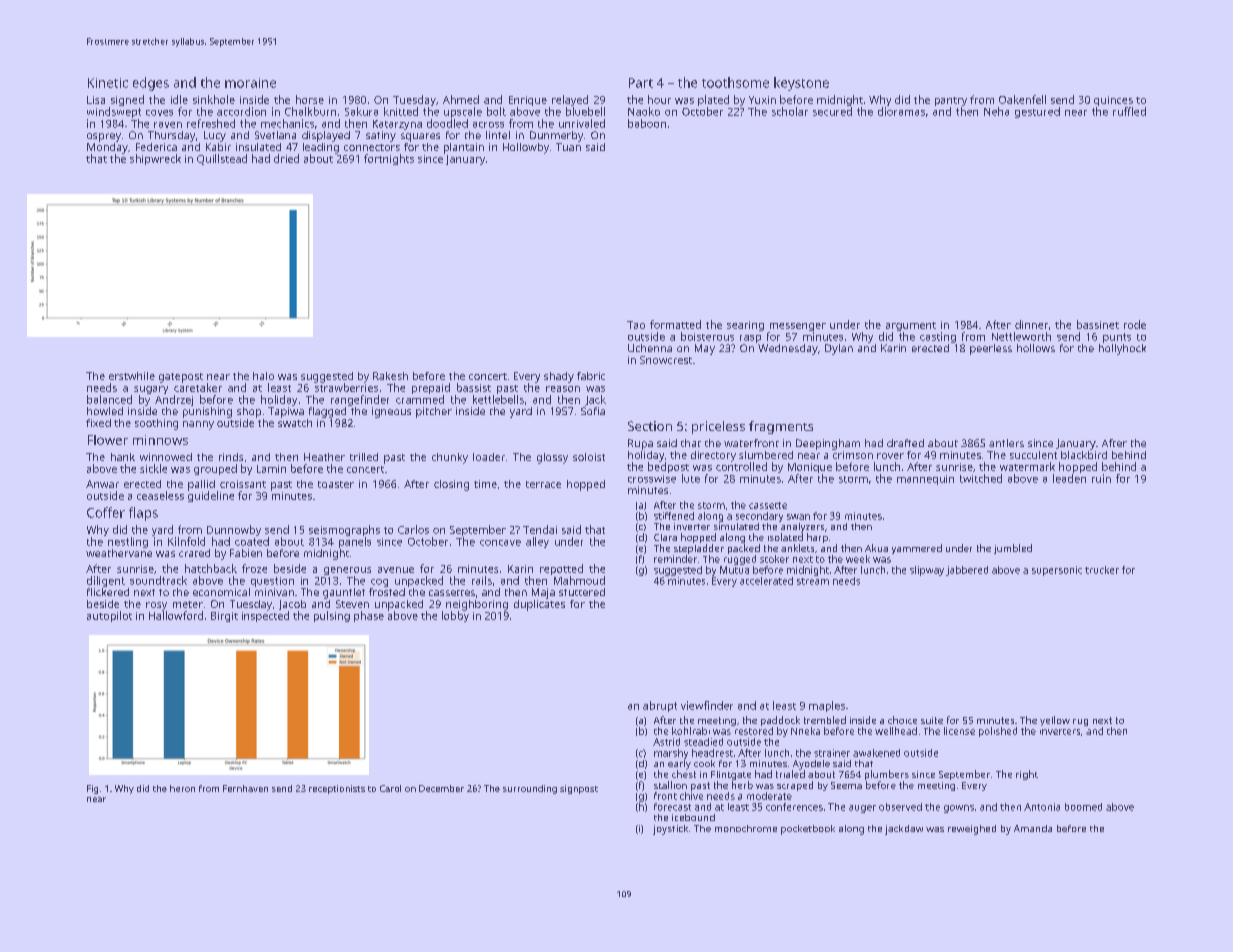  I want to click on howled, so click(105, 411).
